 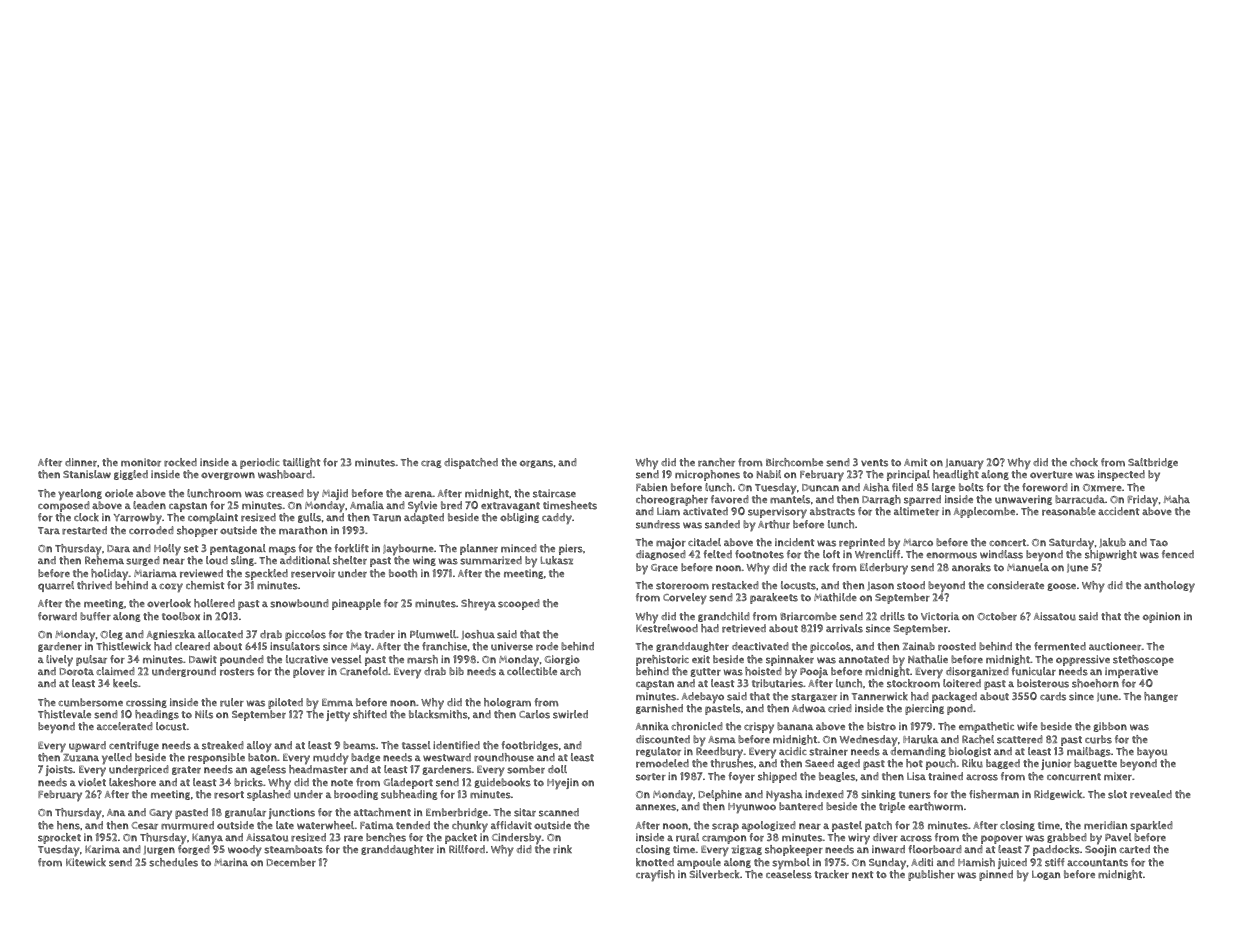 What do you see at coordinates (668, 511) in the page?
I see `Liam` at bounding box center [668, 511].
